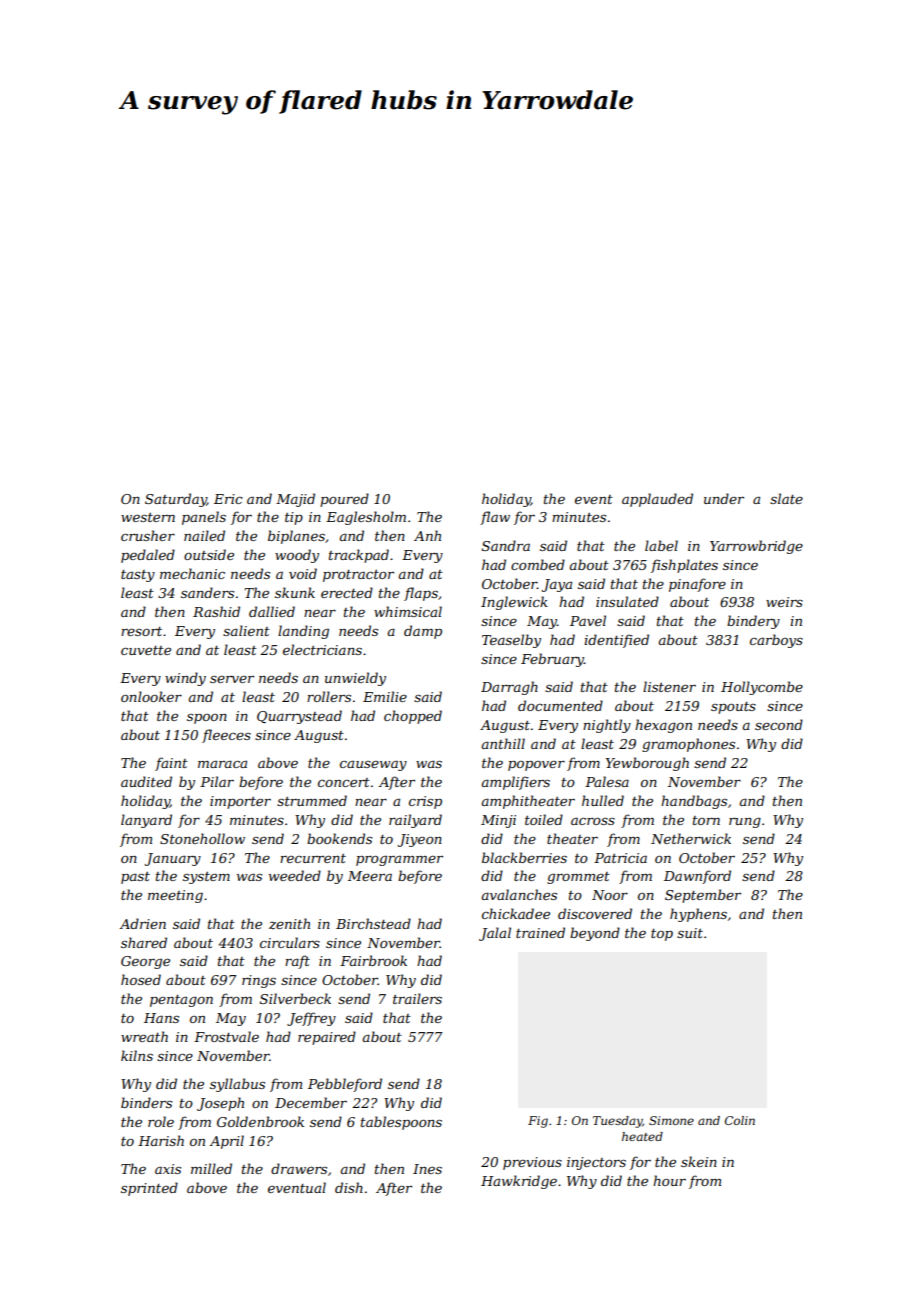 Image resolution: width=924 pixels, height=1308 pixels. What do you see at coordinates (344, 500) in the image?
I see `poured` at bounding box center [344, 500].
